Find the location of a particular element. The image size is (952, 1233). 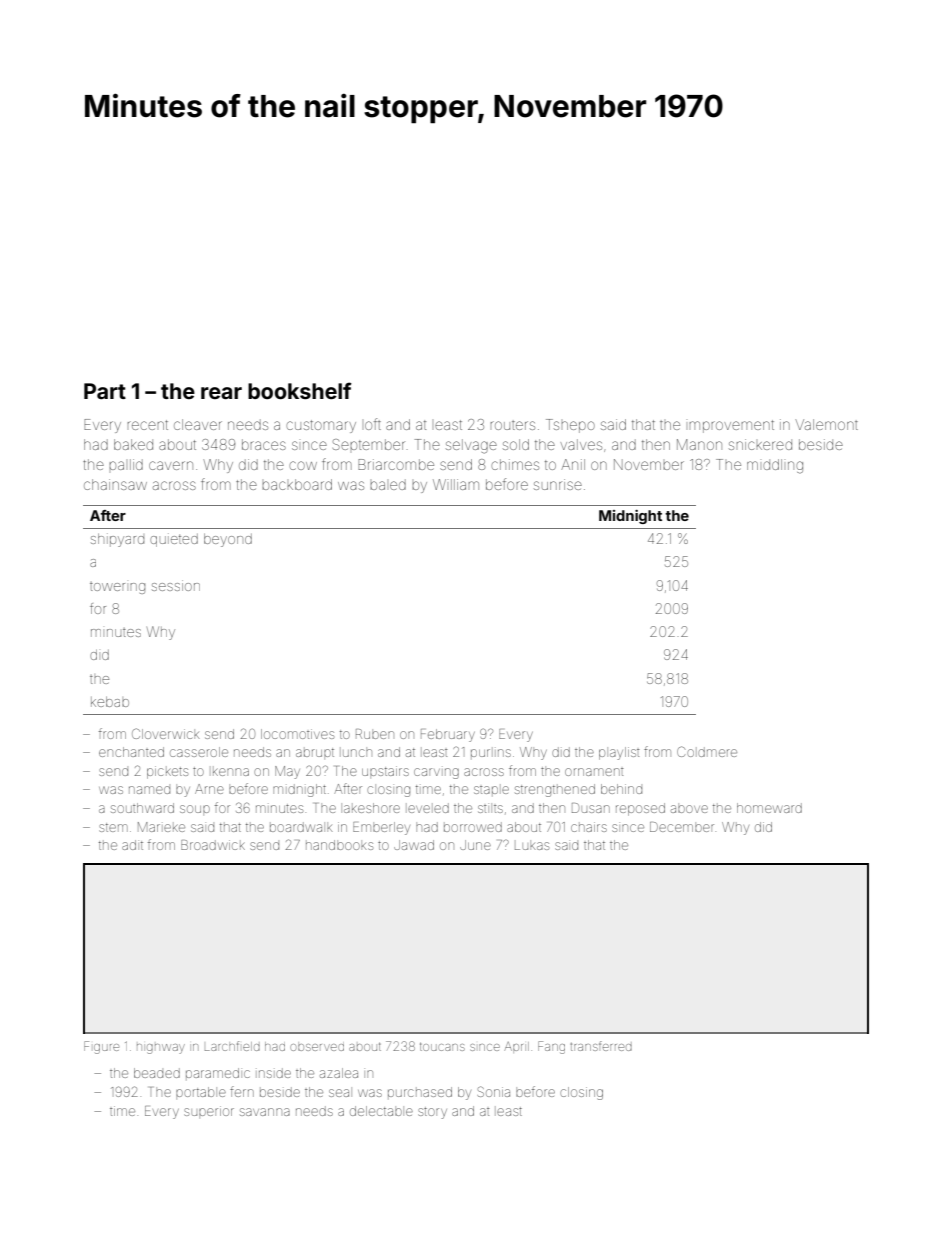

Valemont is located at coordinates (826, 424).
